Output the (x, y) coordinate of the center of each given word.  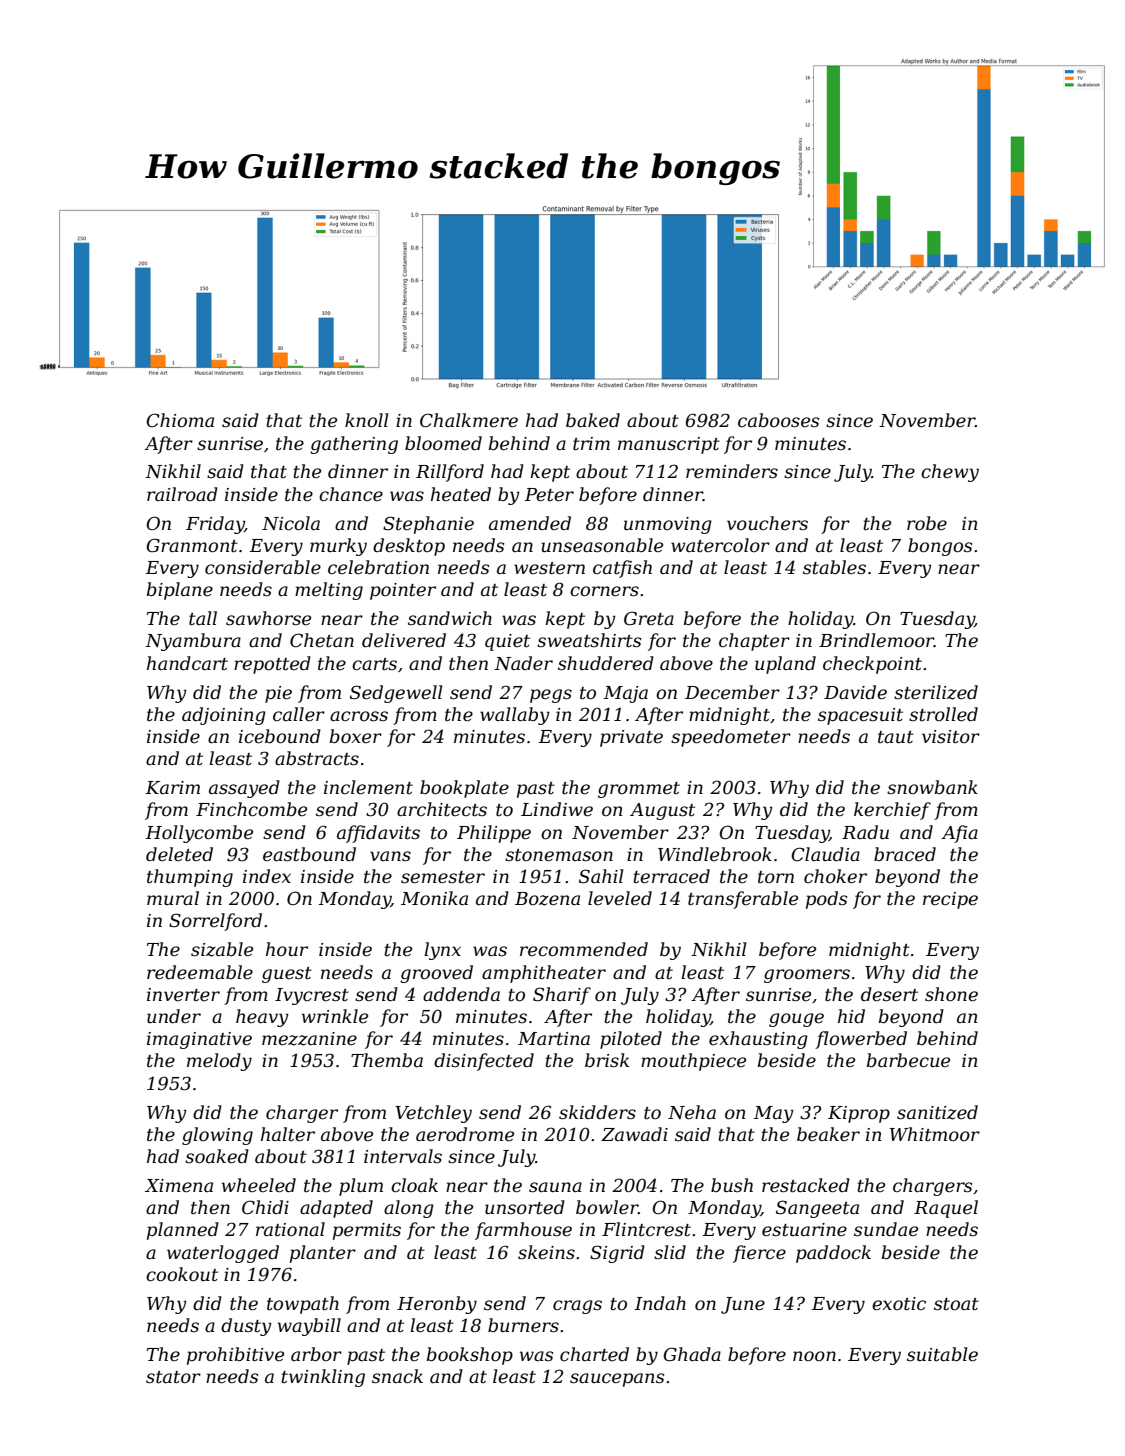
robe (927, 523)
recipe (950, 900)
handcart (187, 663)
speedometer (731, 738)
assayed (244, 789)
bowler (607, 1207)
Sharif (562, 996)
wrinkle (335, 1016)
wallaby (515, 716)
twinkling (323, 1378)
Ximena (179, 1185)
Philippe (494, 834)
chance (351, 494)
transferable (743, 900)
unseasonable (602, 545)
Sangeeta (817, 1209)
